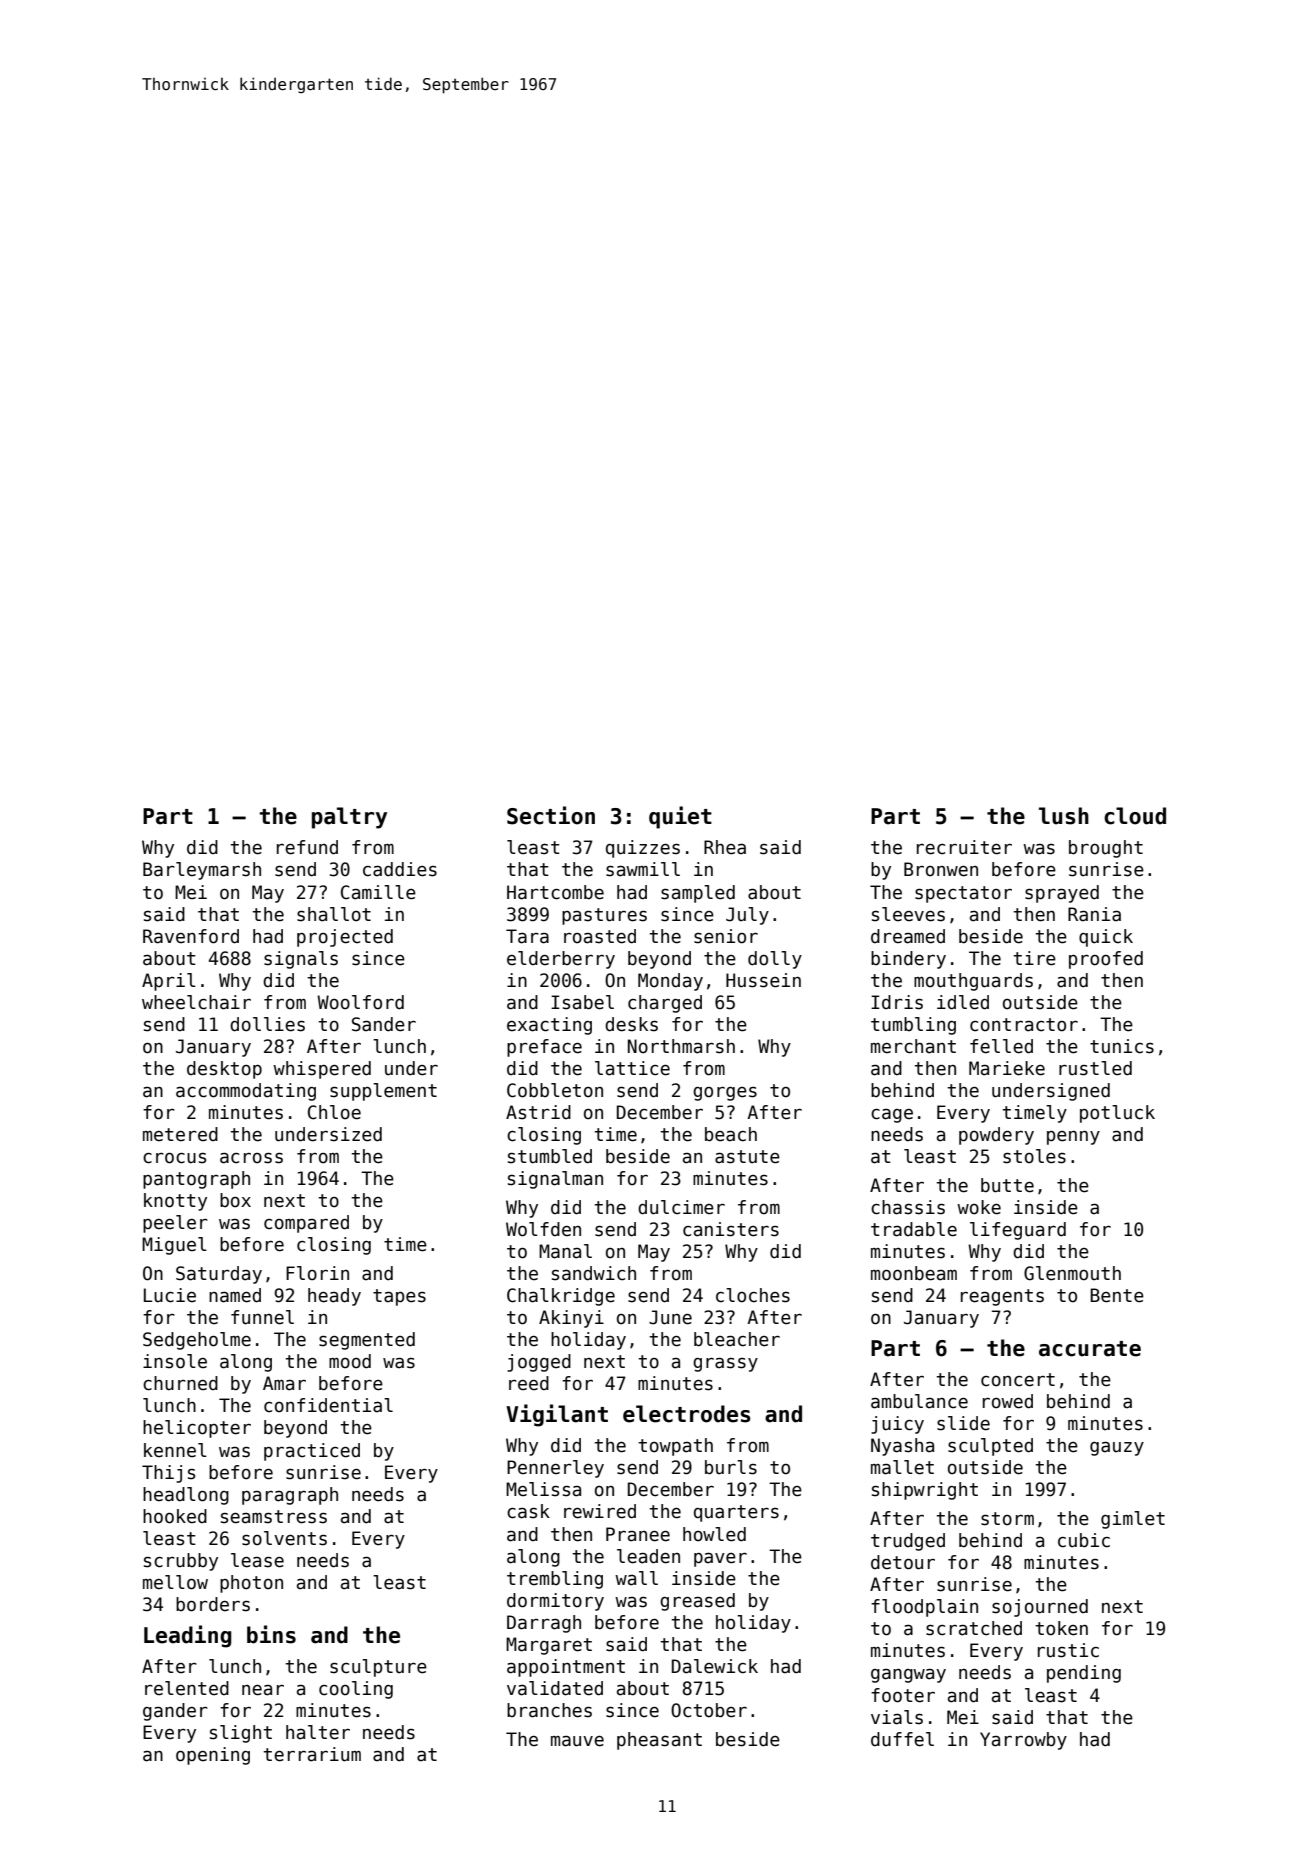 This screenshot has height=1860, width=1315. I want to click on lush, so click(1064, 816).
